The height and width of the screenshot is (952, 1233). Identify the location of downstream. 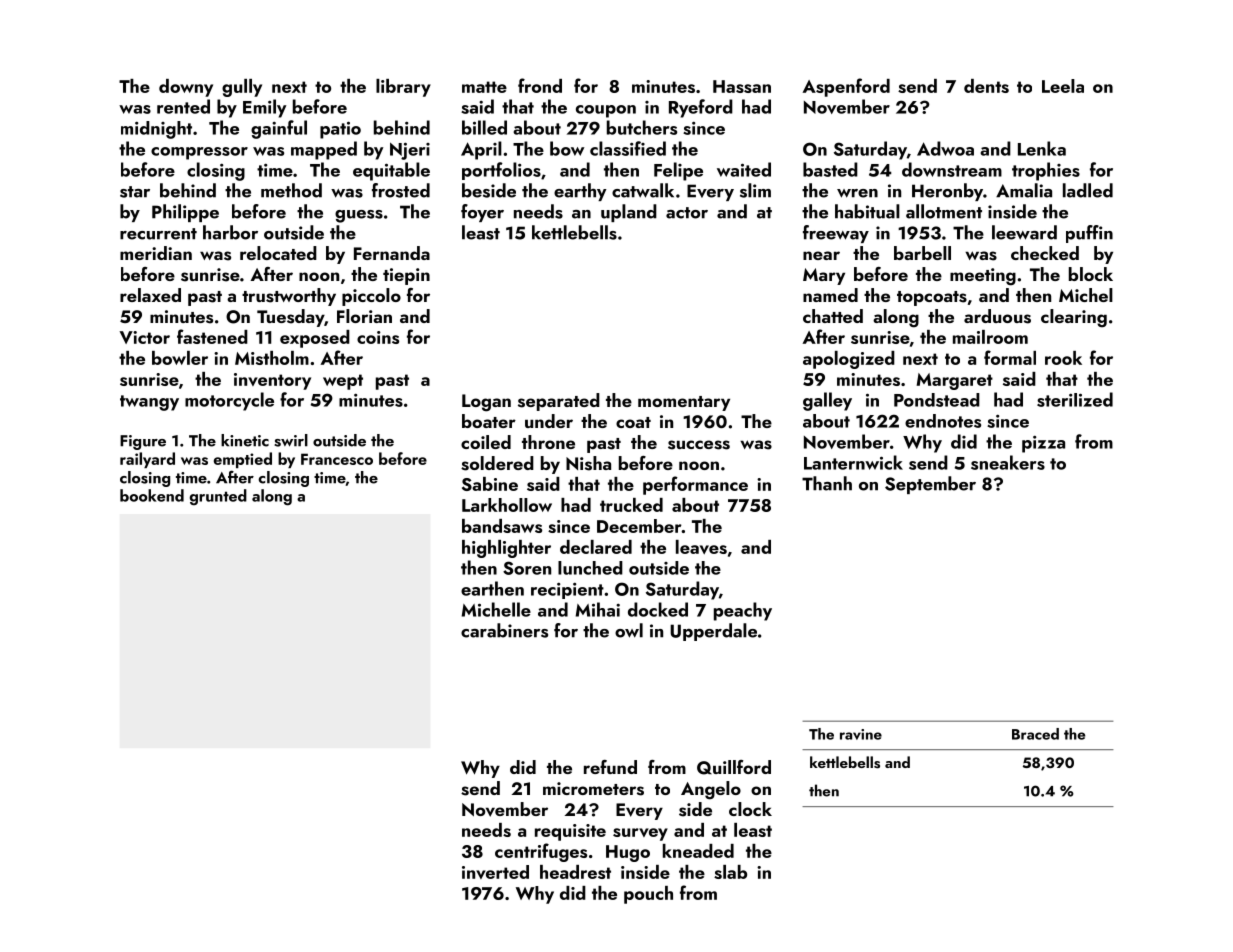
(952, 169).
